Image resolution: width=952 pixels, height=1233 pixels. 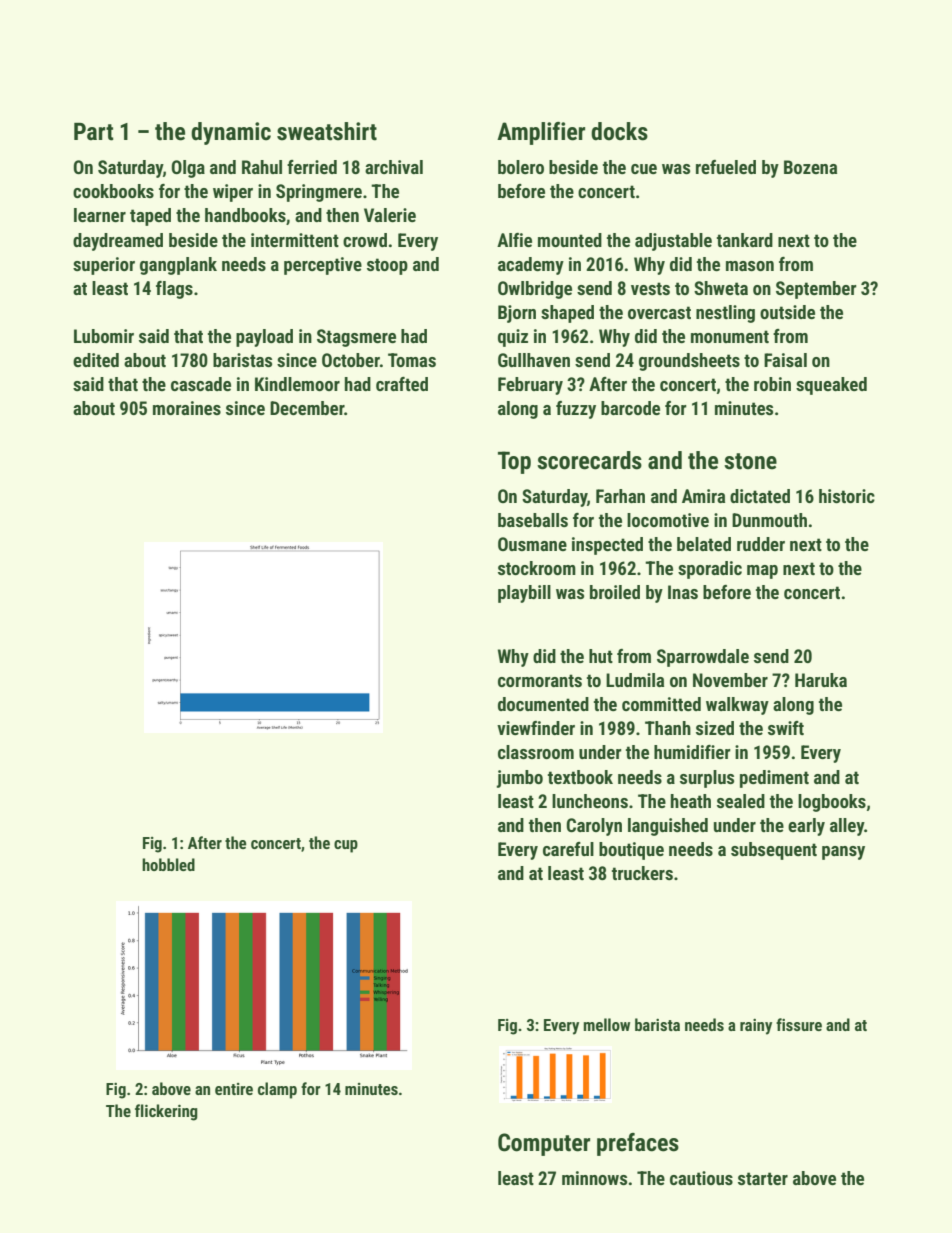 I want to click on cup, so click(x=346, y=846).
